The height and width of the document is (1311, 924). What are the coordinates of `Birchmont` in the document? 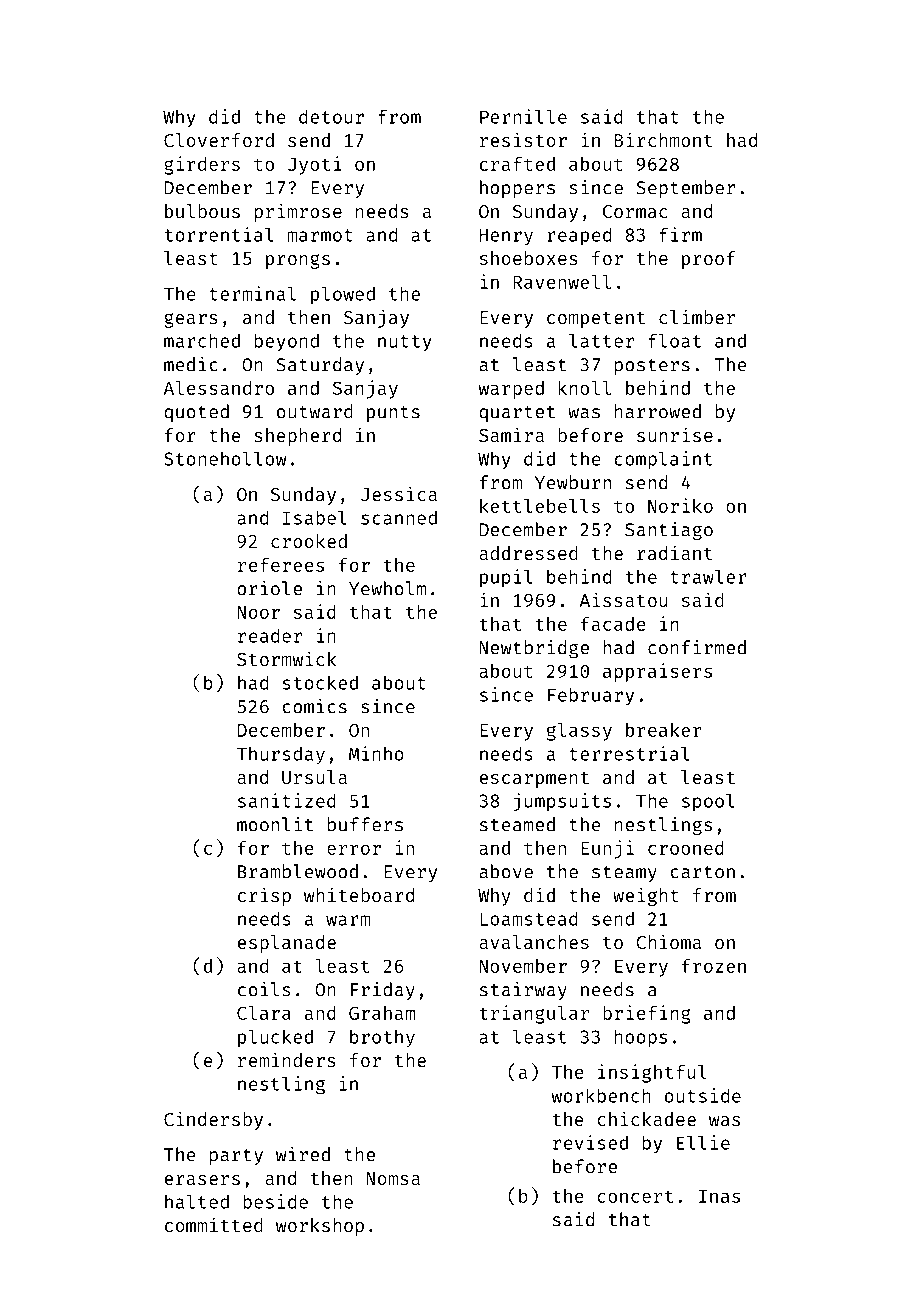 It's located at (663, 139).
